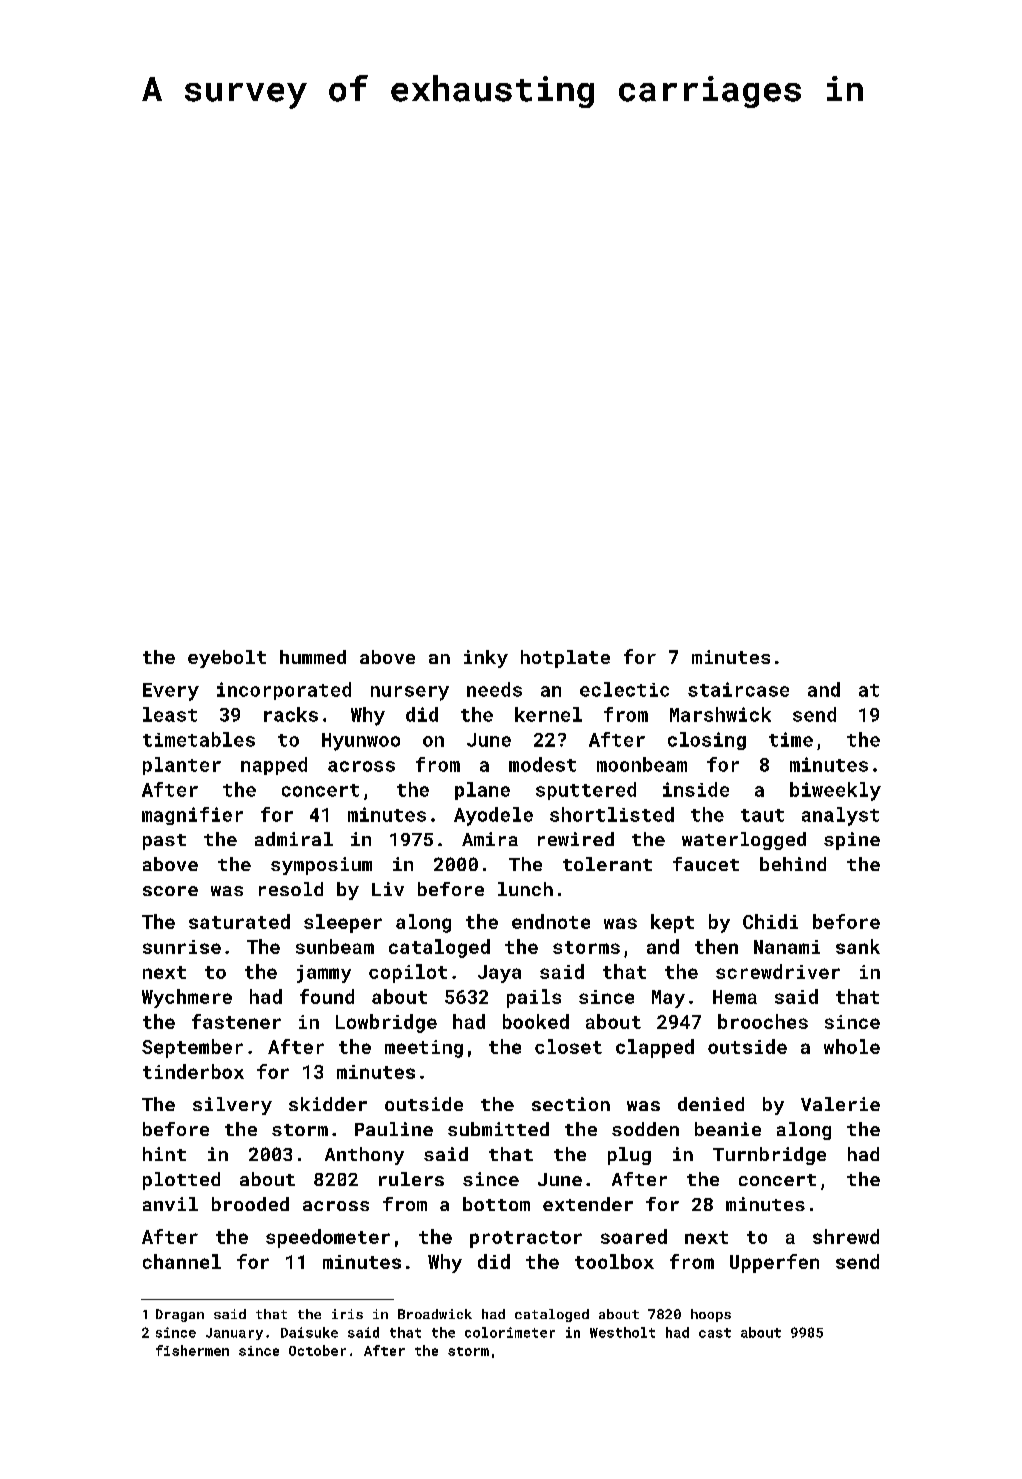  Describe the element at coordinates (526, 1239) in the screenshot. I see `protractor` at that location.
